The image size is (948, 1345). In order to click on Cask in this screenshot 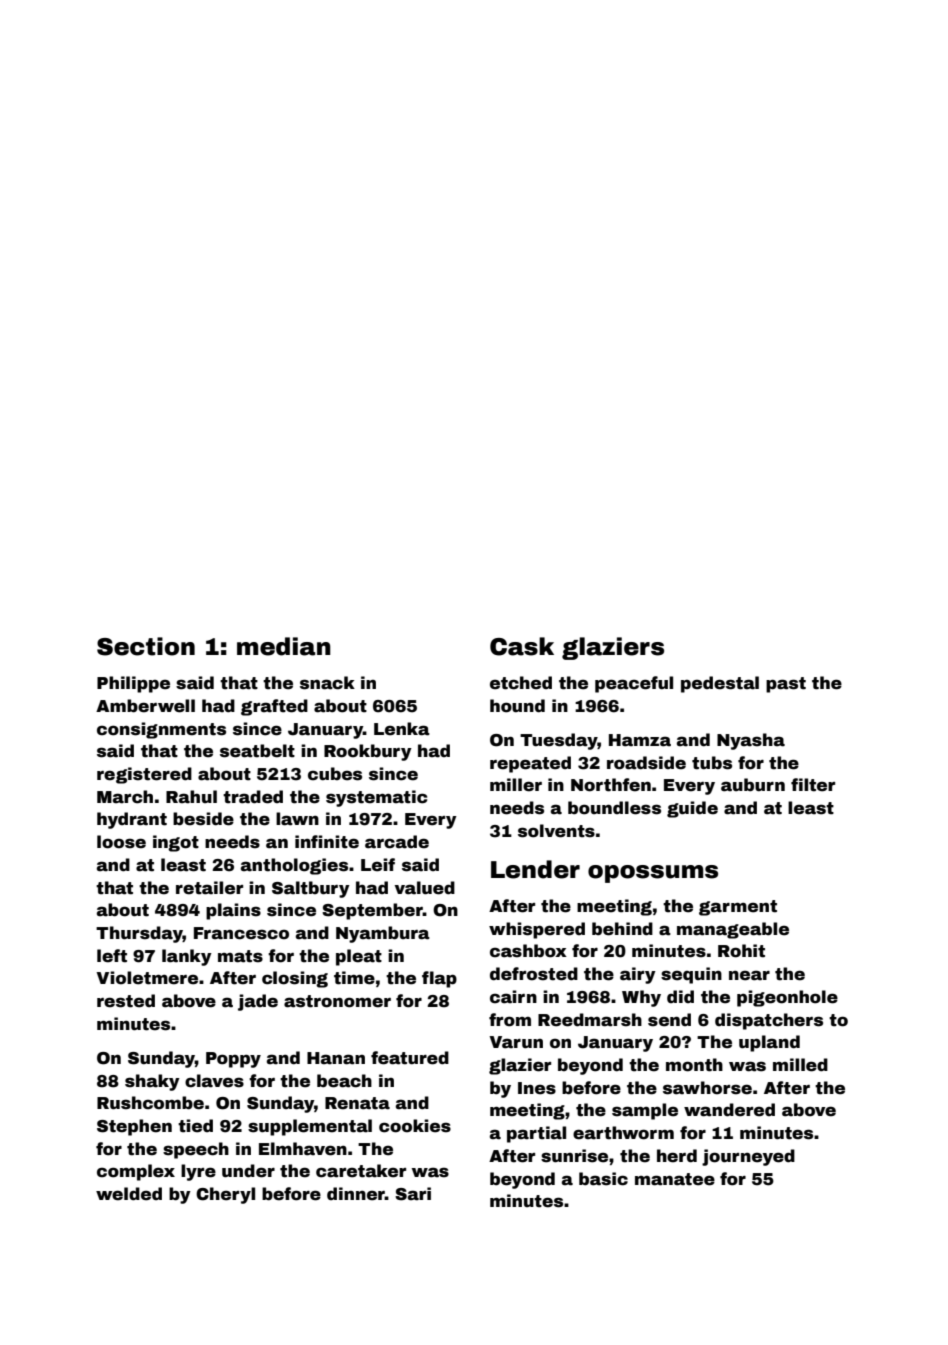, I will do `click(522, 646)`.
